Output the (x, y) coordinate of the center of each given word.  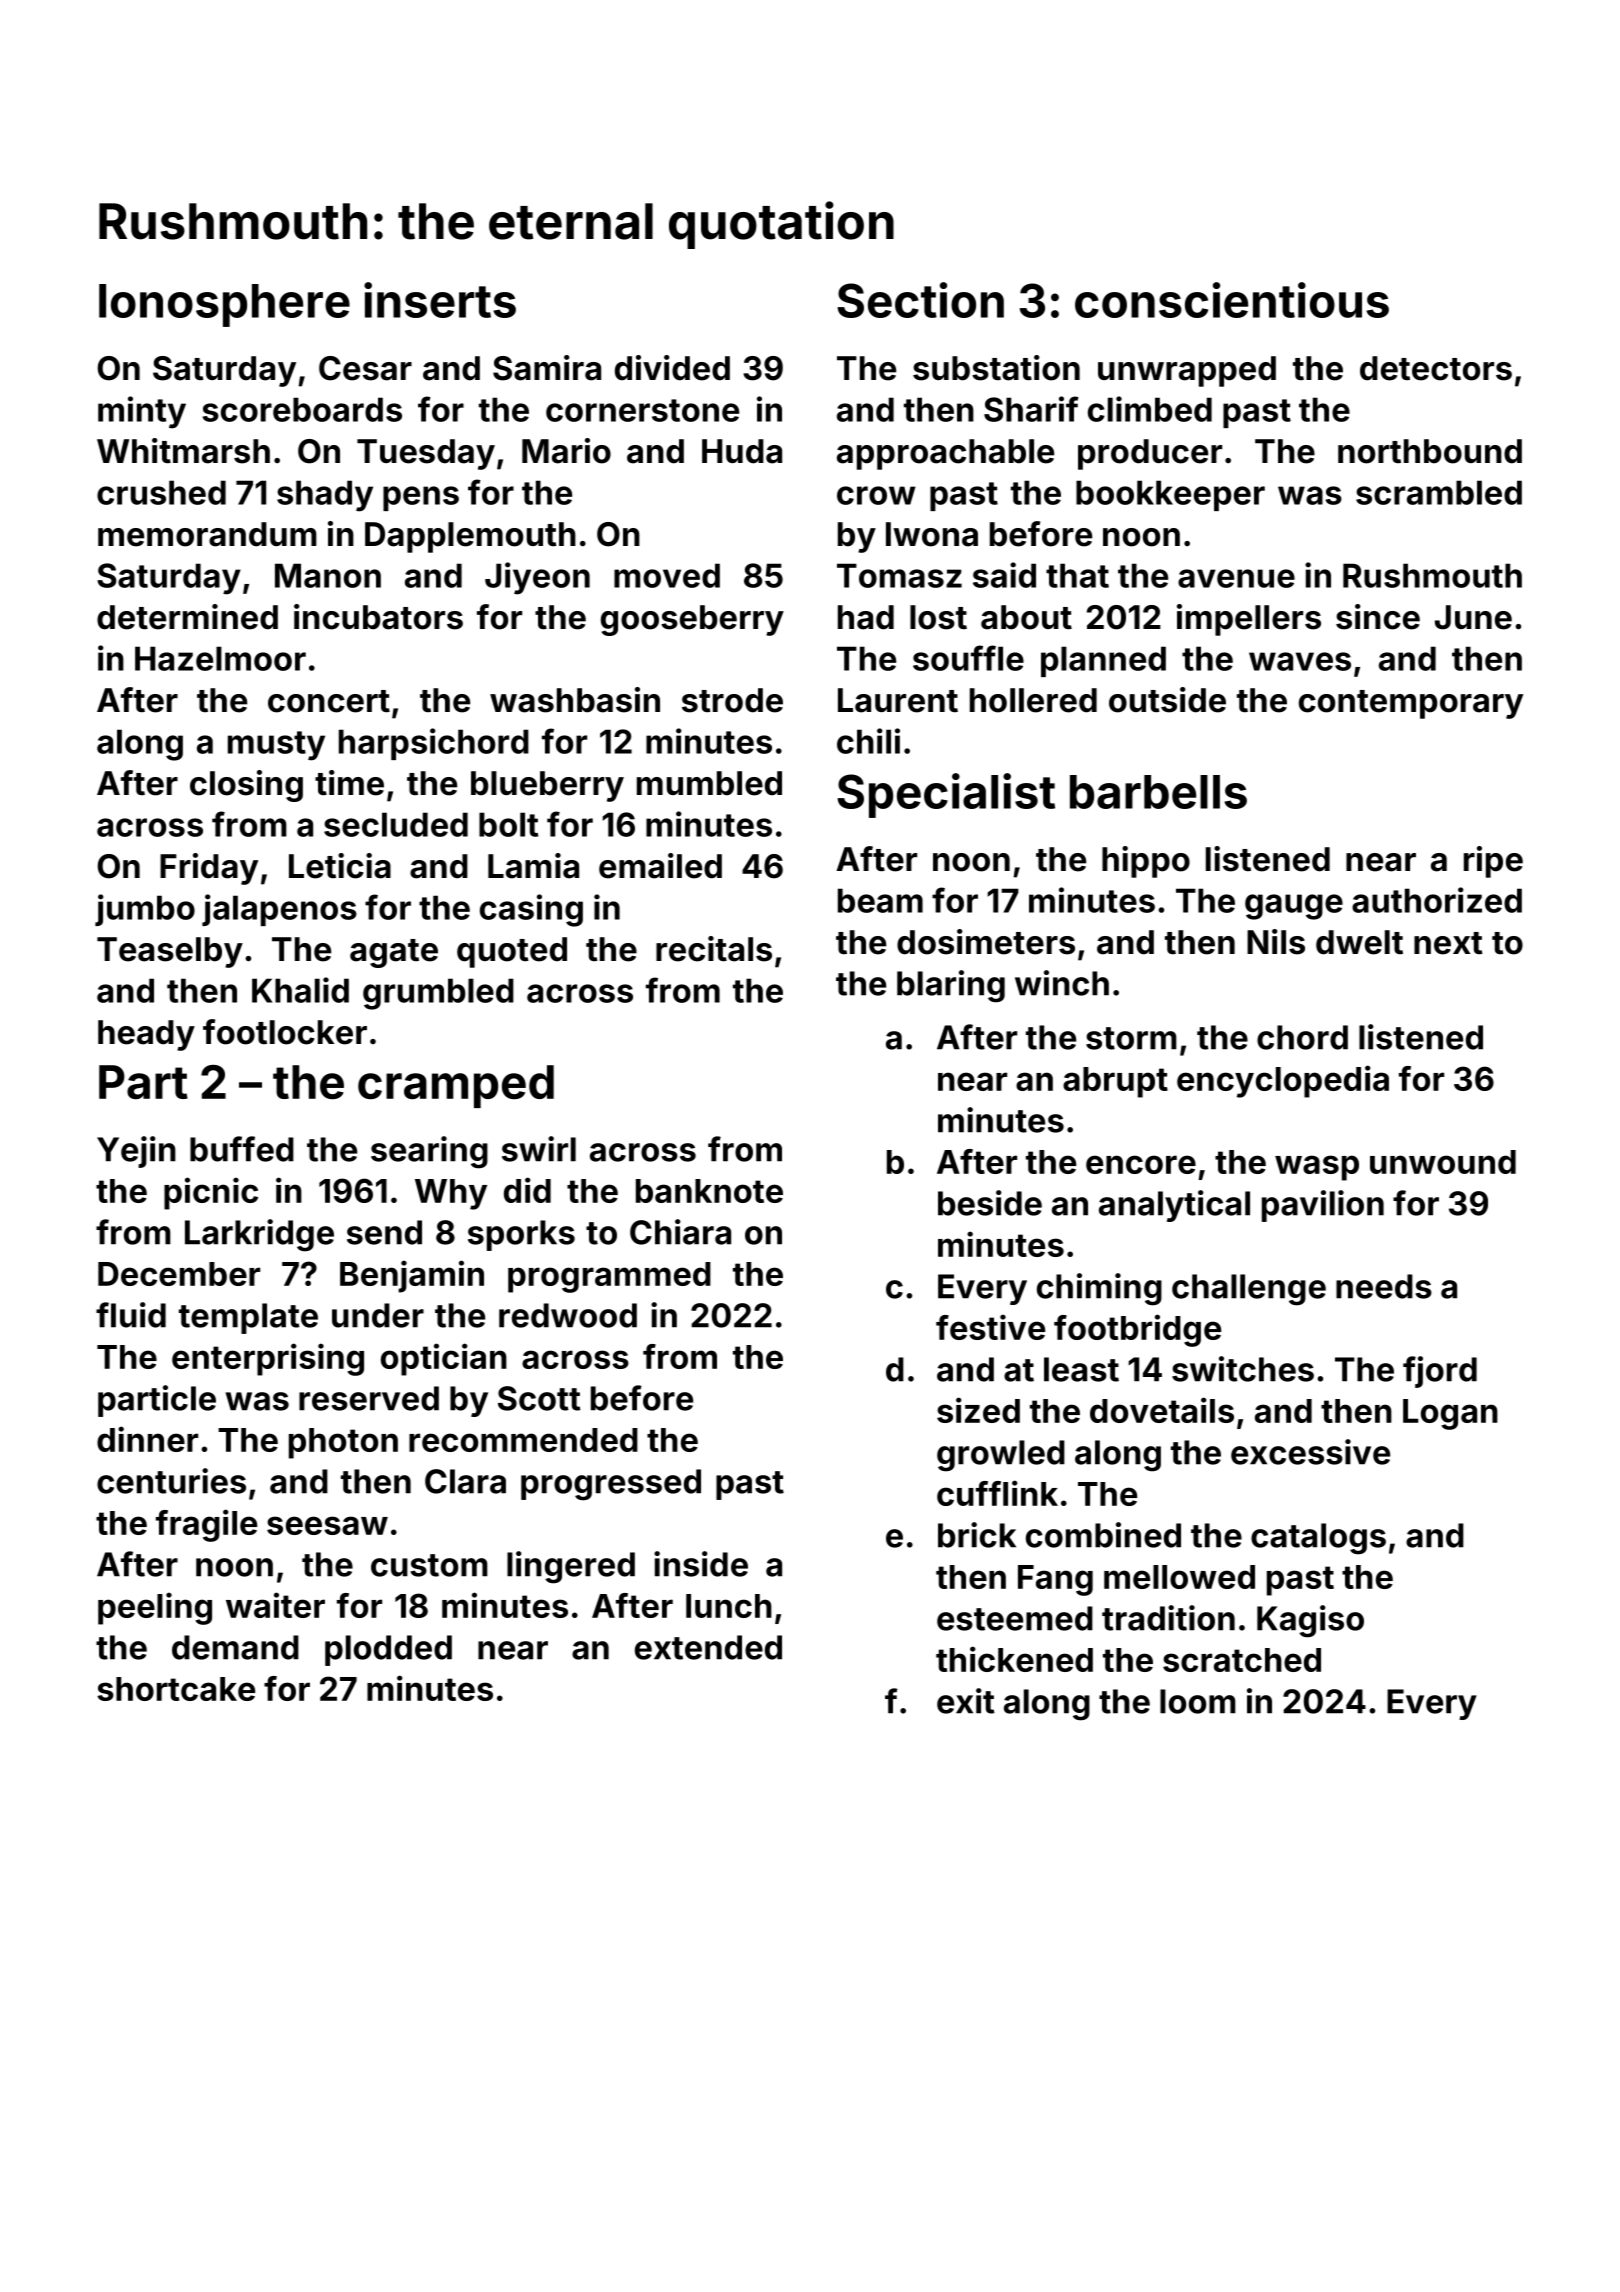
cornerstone (642, 410)
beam (880, 900)
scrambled (1439, 492)
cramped (456, 1086)
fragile (206, 1525)
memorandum (207, 534)
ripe (1493, 862)
